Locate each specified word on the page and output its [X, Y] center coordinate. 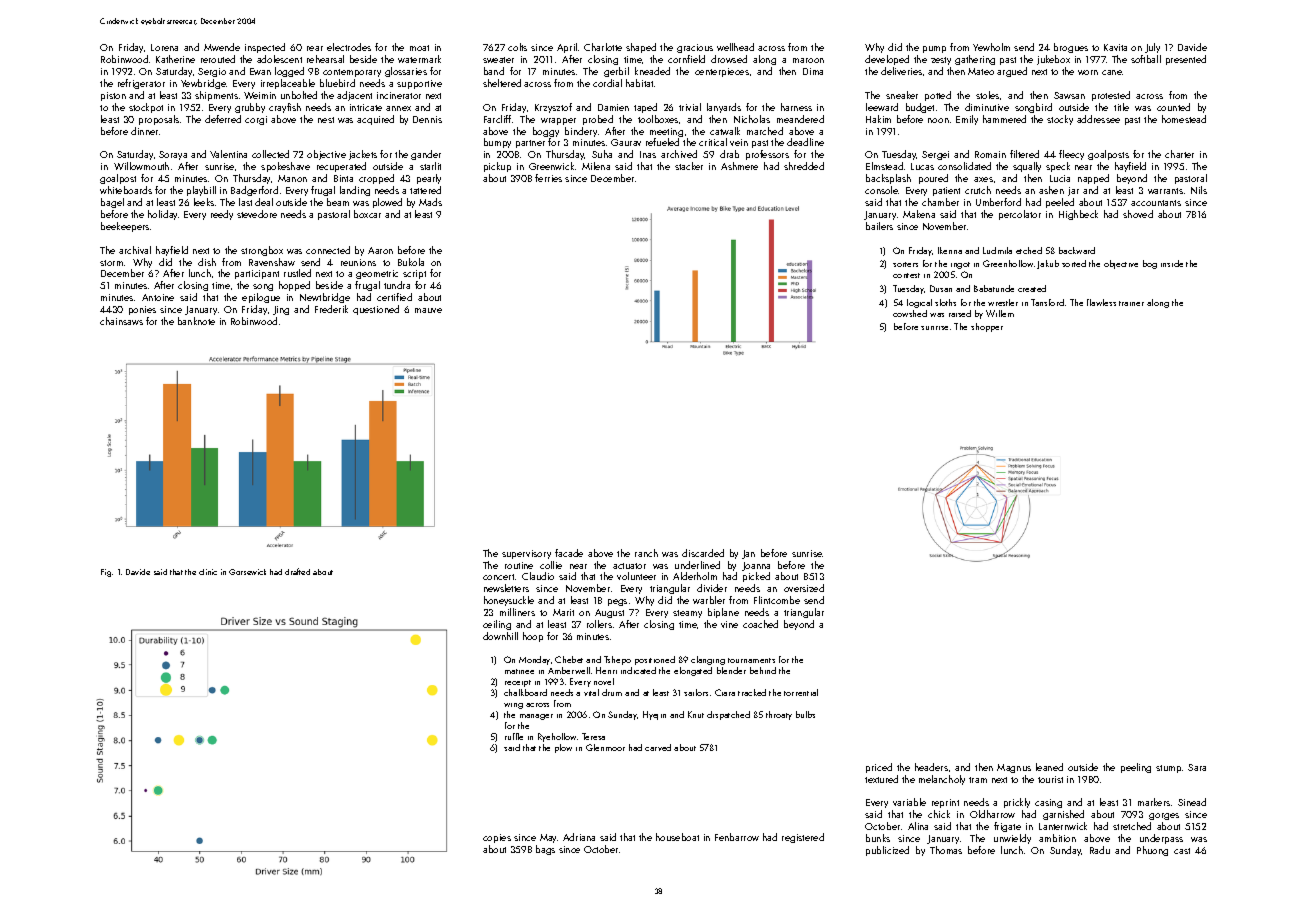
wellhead [735, 47]
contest [906, 275]
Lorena [164, 47]
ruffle [514, 736]
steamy [687, 614]
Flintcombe [777, 600]
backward [1077, 250]
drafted [297, 571]
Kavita [1115, 47]
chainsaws [121, 321]
